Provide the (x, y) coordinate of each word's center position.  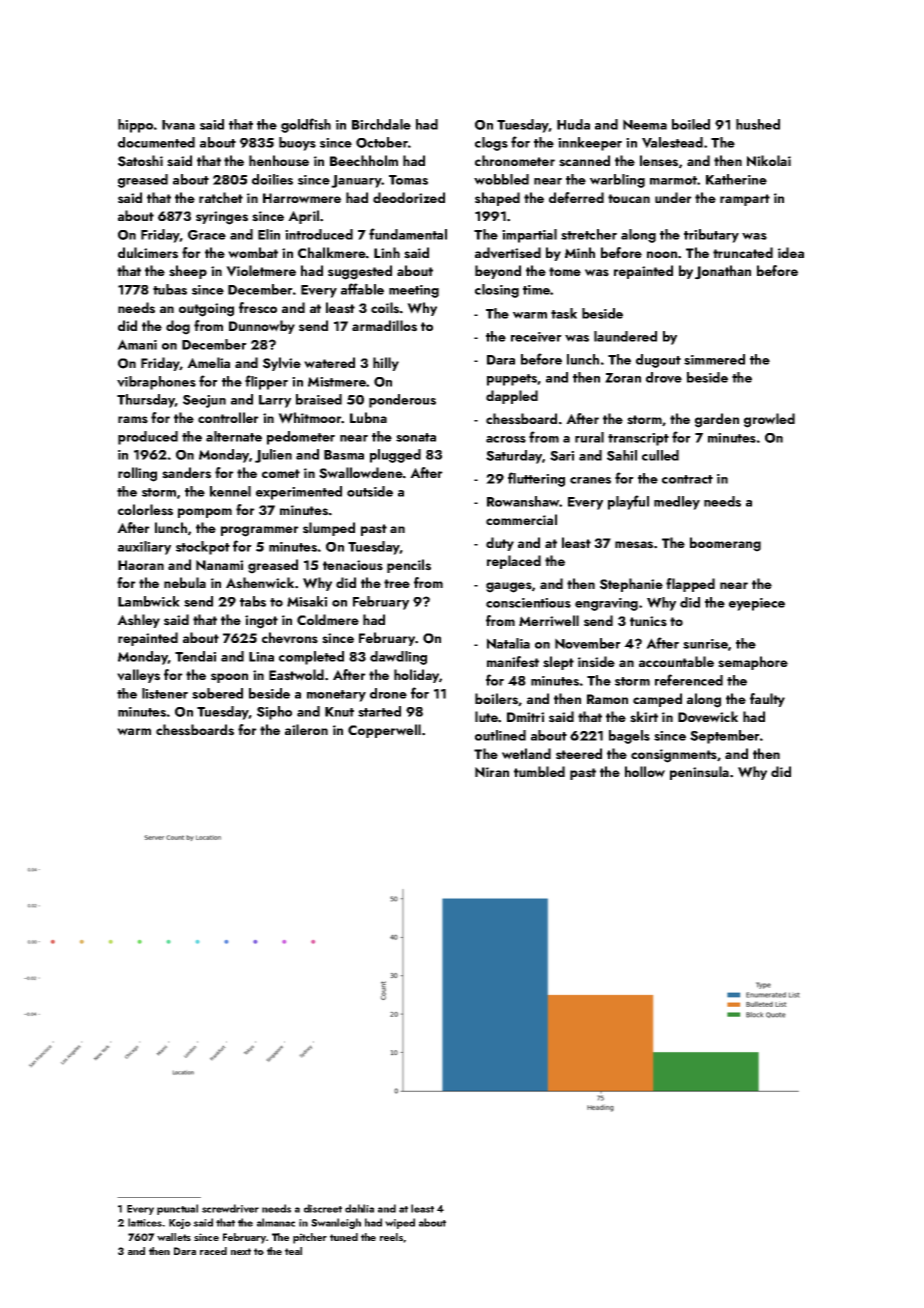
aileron (306, 729)
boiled (691, 124)
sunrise (705, 644)
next (241, 1251)
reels (391, 1237)
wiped (400, 1223)
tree (397, 583)
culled (660, 455)
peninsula (699, 773)
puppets (512, 380)
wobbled (501, 179)
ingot (261, 622)
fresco (258, 308)
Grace (207, 235)
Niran (492, 772)
